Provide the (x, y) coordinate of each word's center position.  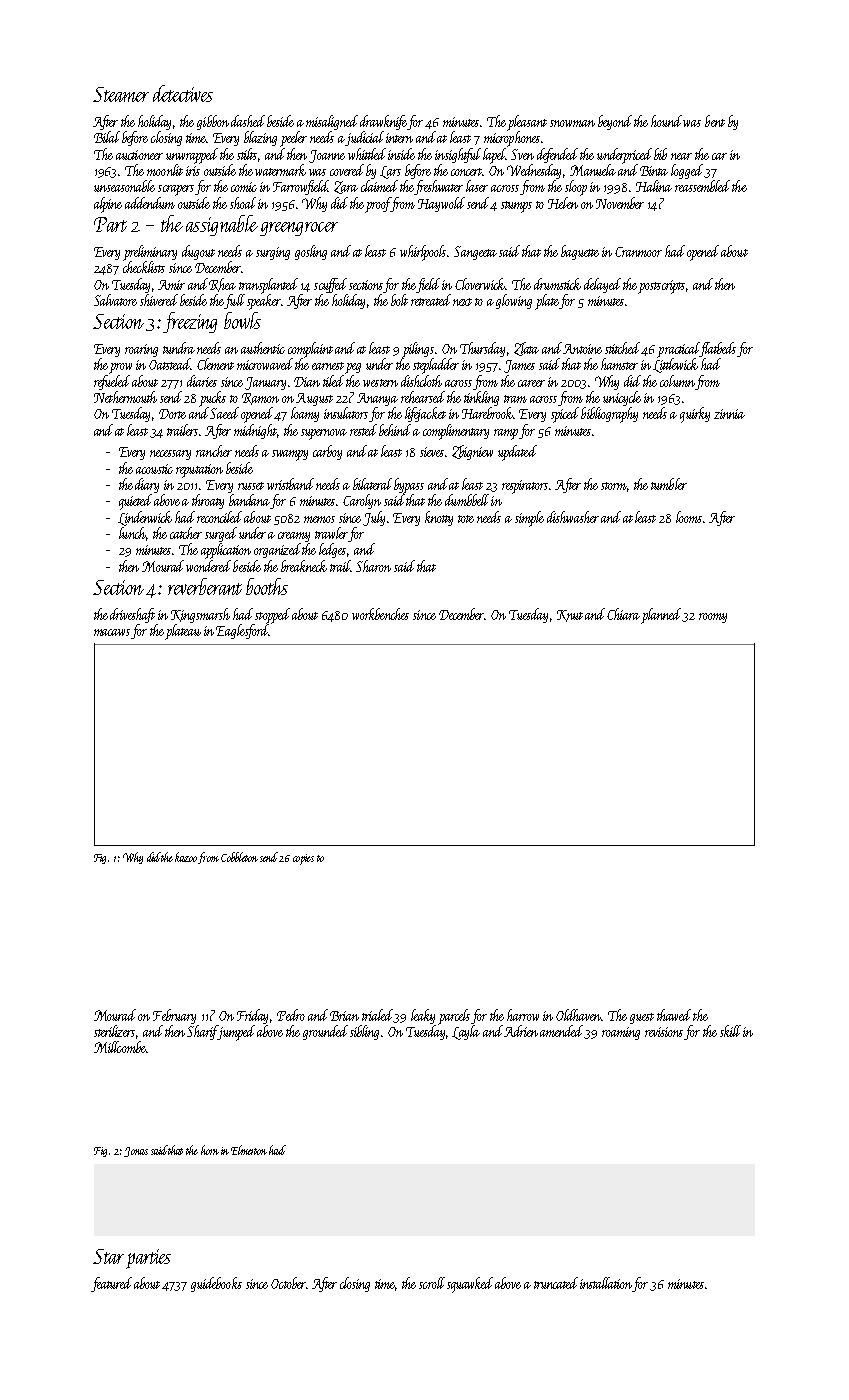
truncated (556, 1283)
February (174, 1016)
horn (210, 1150)
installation (606, 1284)
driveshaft (132, 615)
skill (730, 1031)
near (681, 156)
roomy (713, 618)
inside (401, 154)
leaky (423, 1016)
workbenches (380, 614)
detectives (183, 93)
